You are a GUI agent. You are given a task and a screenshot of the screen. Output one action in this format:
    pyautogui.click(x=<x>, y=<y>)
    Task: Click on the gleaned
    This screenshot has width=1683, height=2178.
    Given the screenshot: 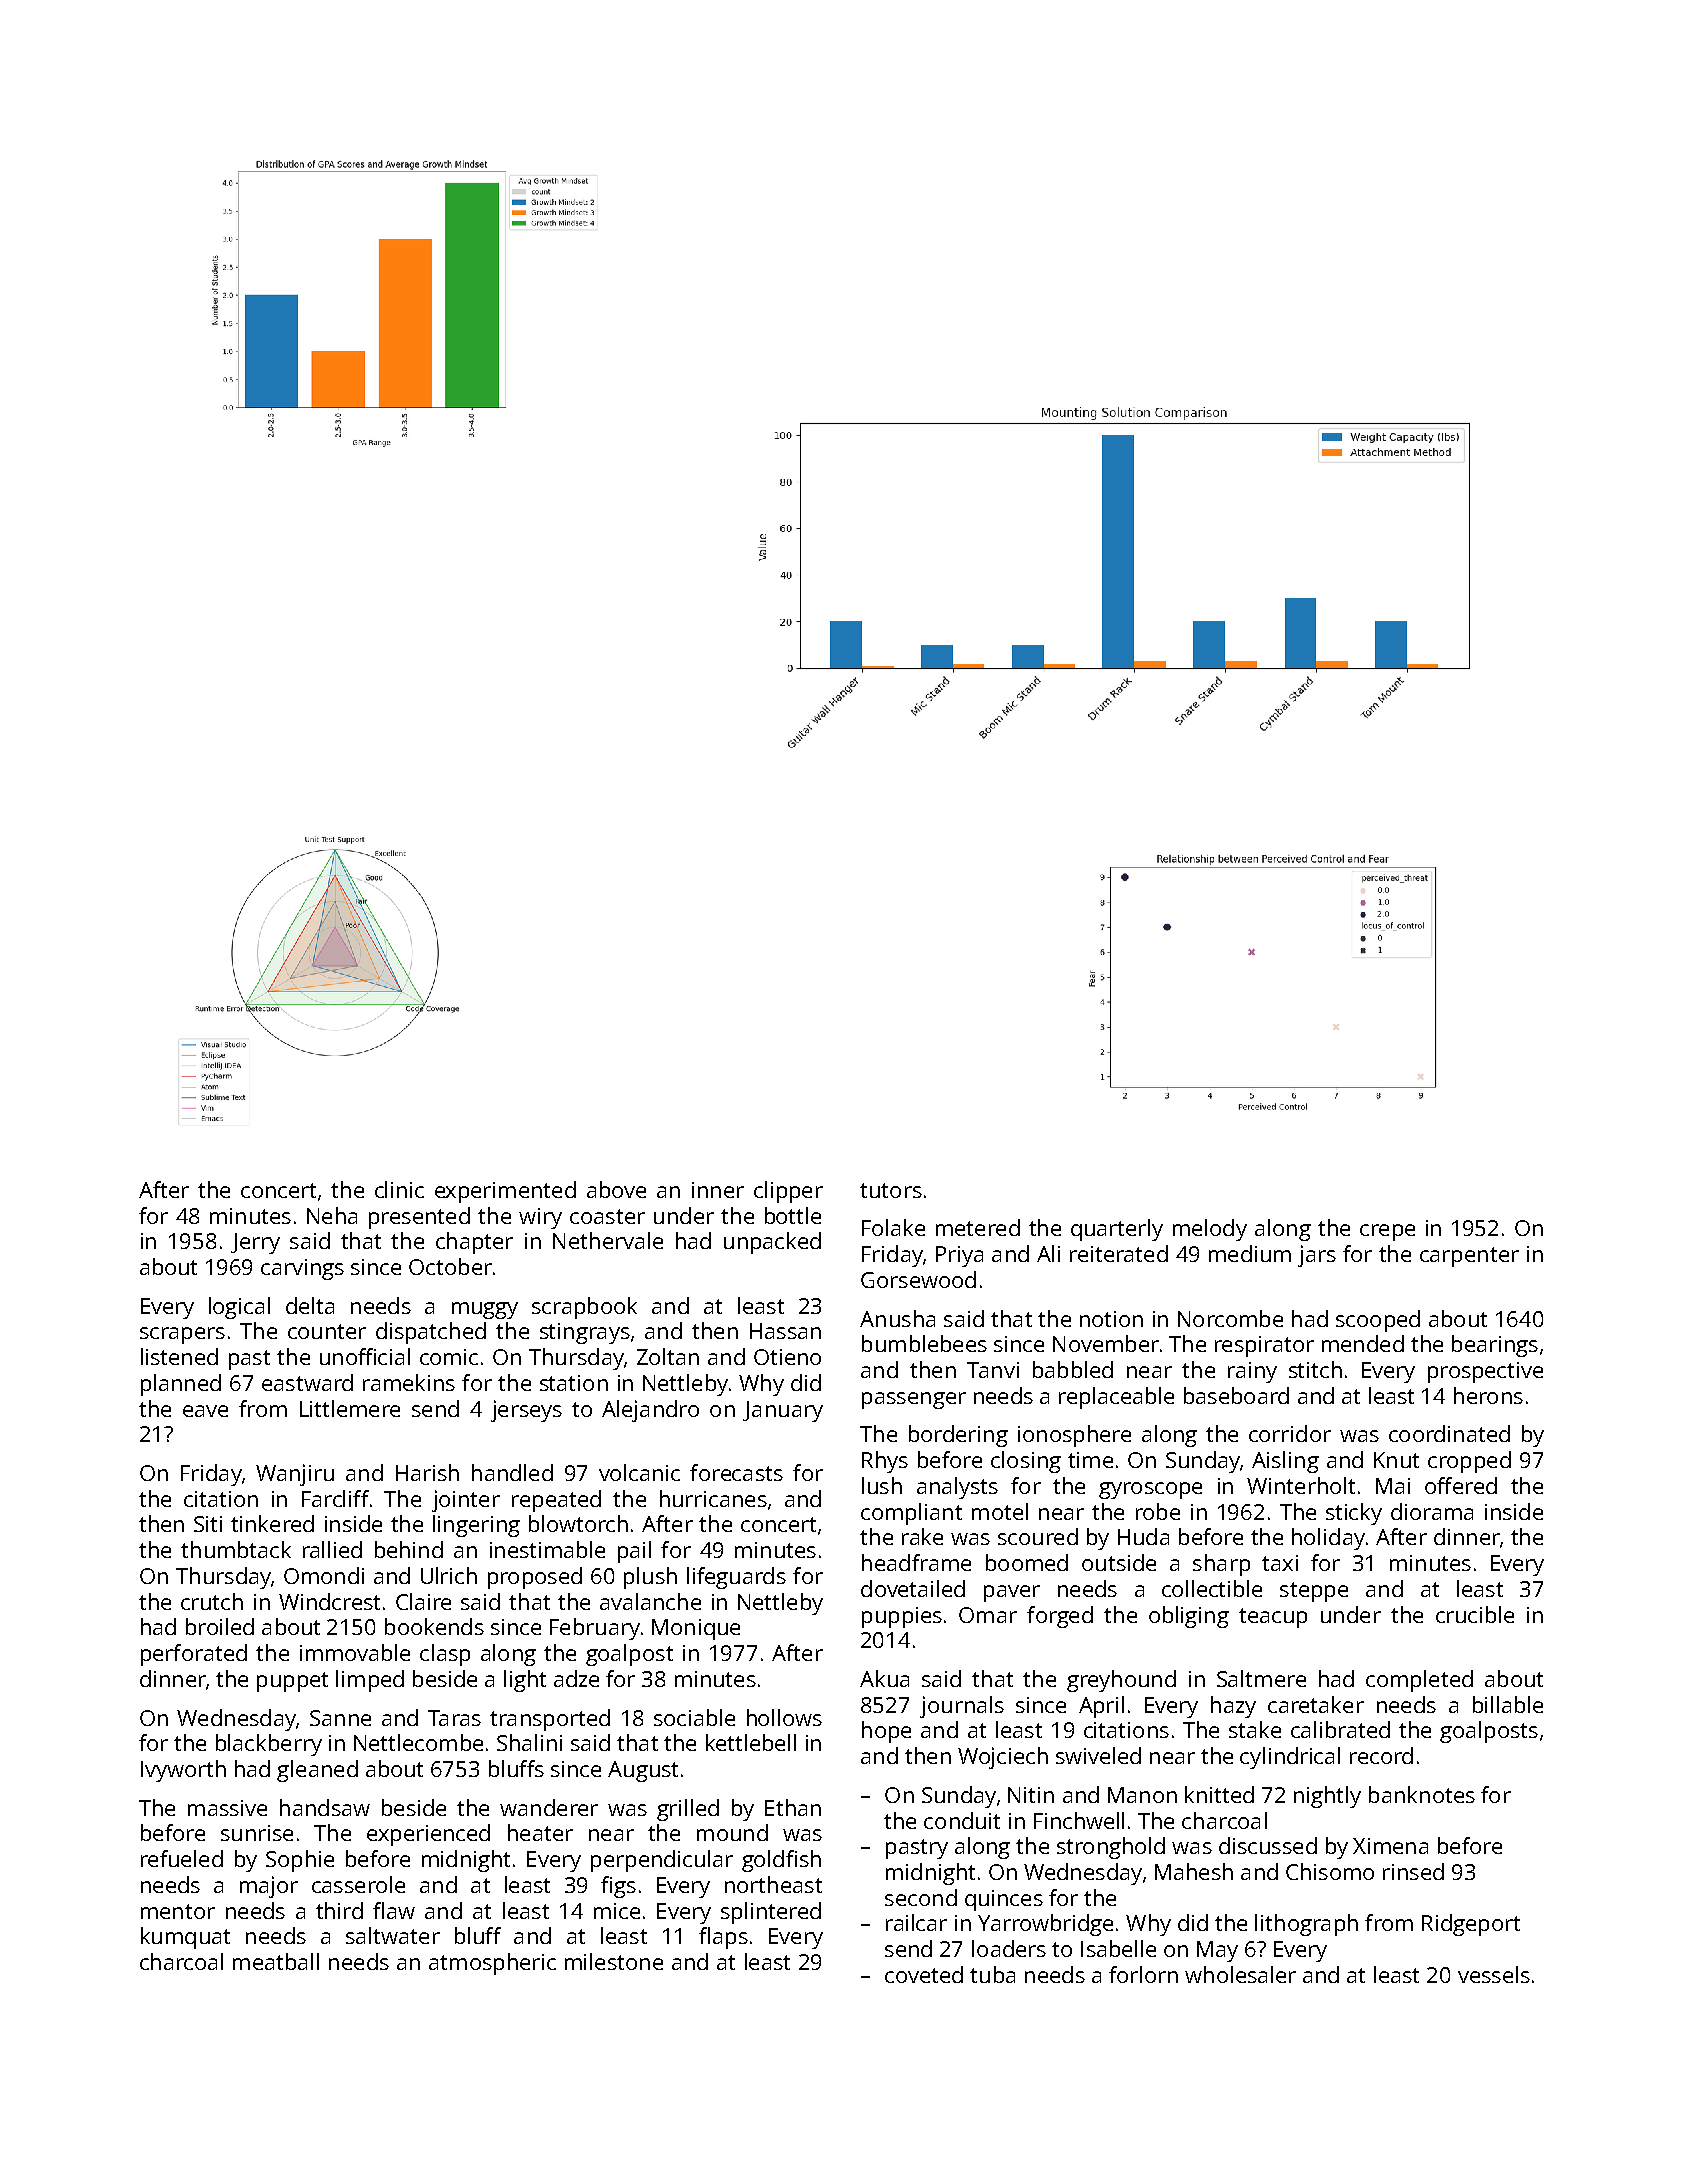 What is the action you would take?
    pyautogui.click(x=317, y=1771)
